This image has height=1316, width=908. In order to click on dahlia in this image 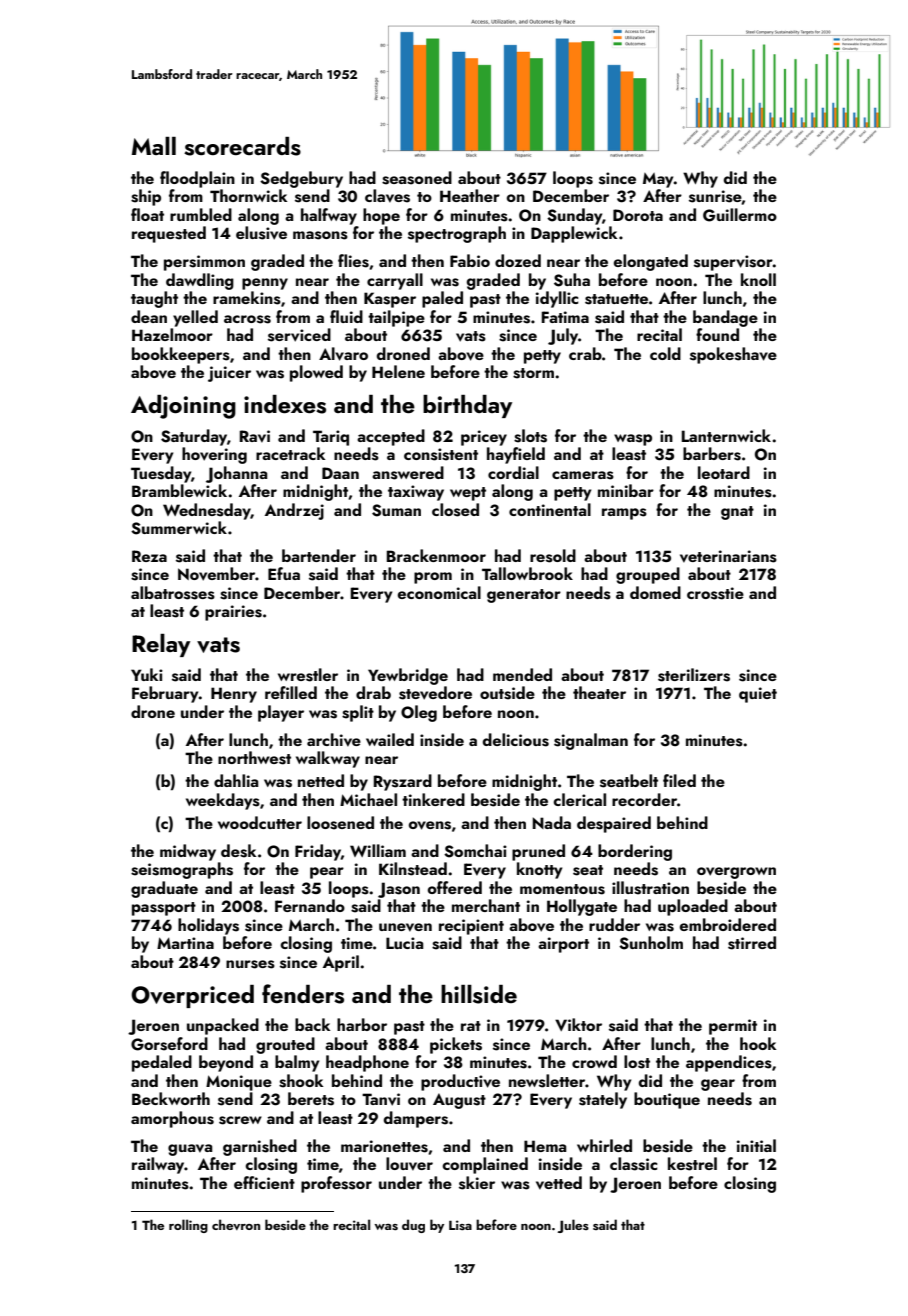, I will do `click(236, 780)`.
